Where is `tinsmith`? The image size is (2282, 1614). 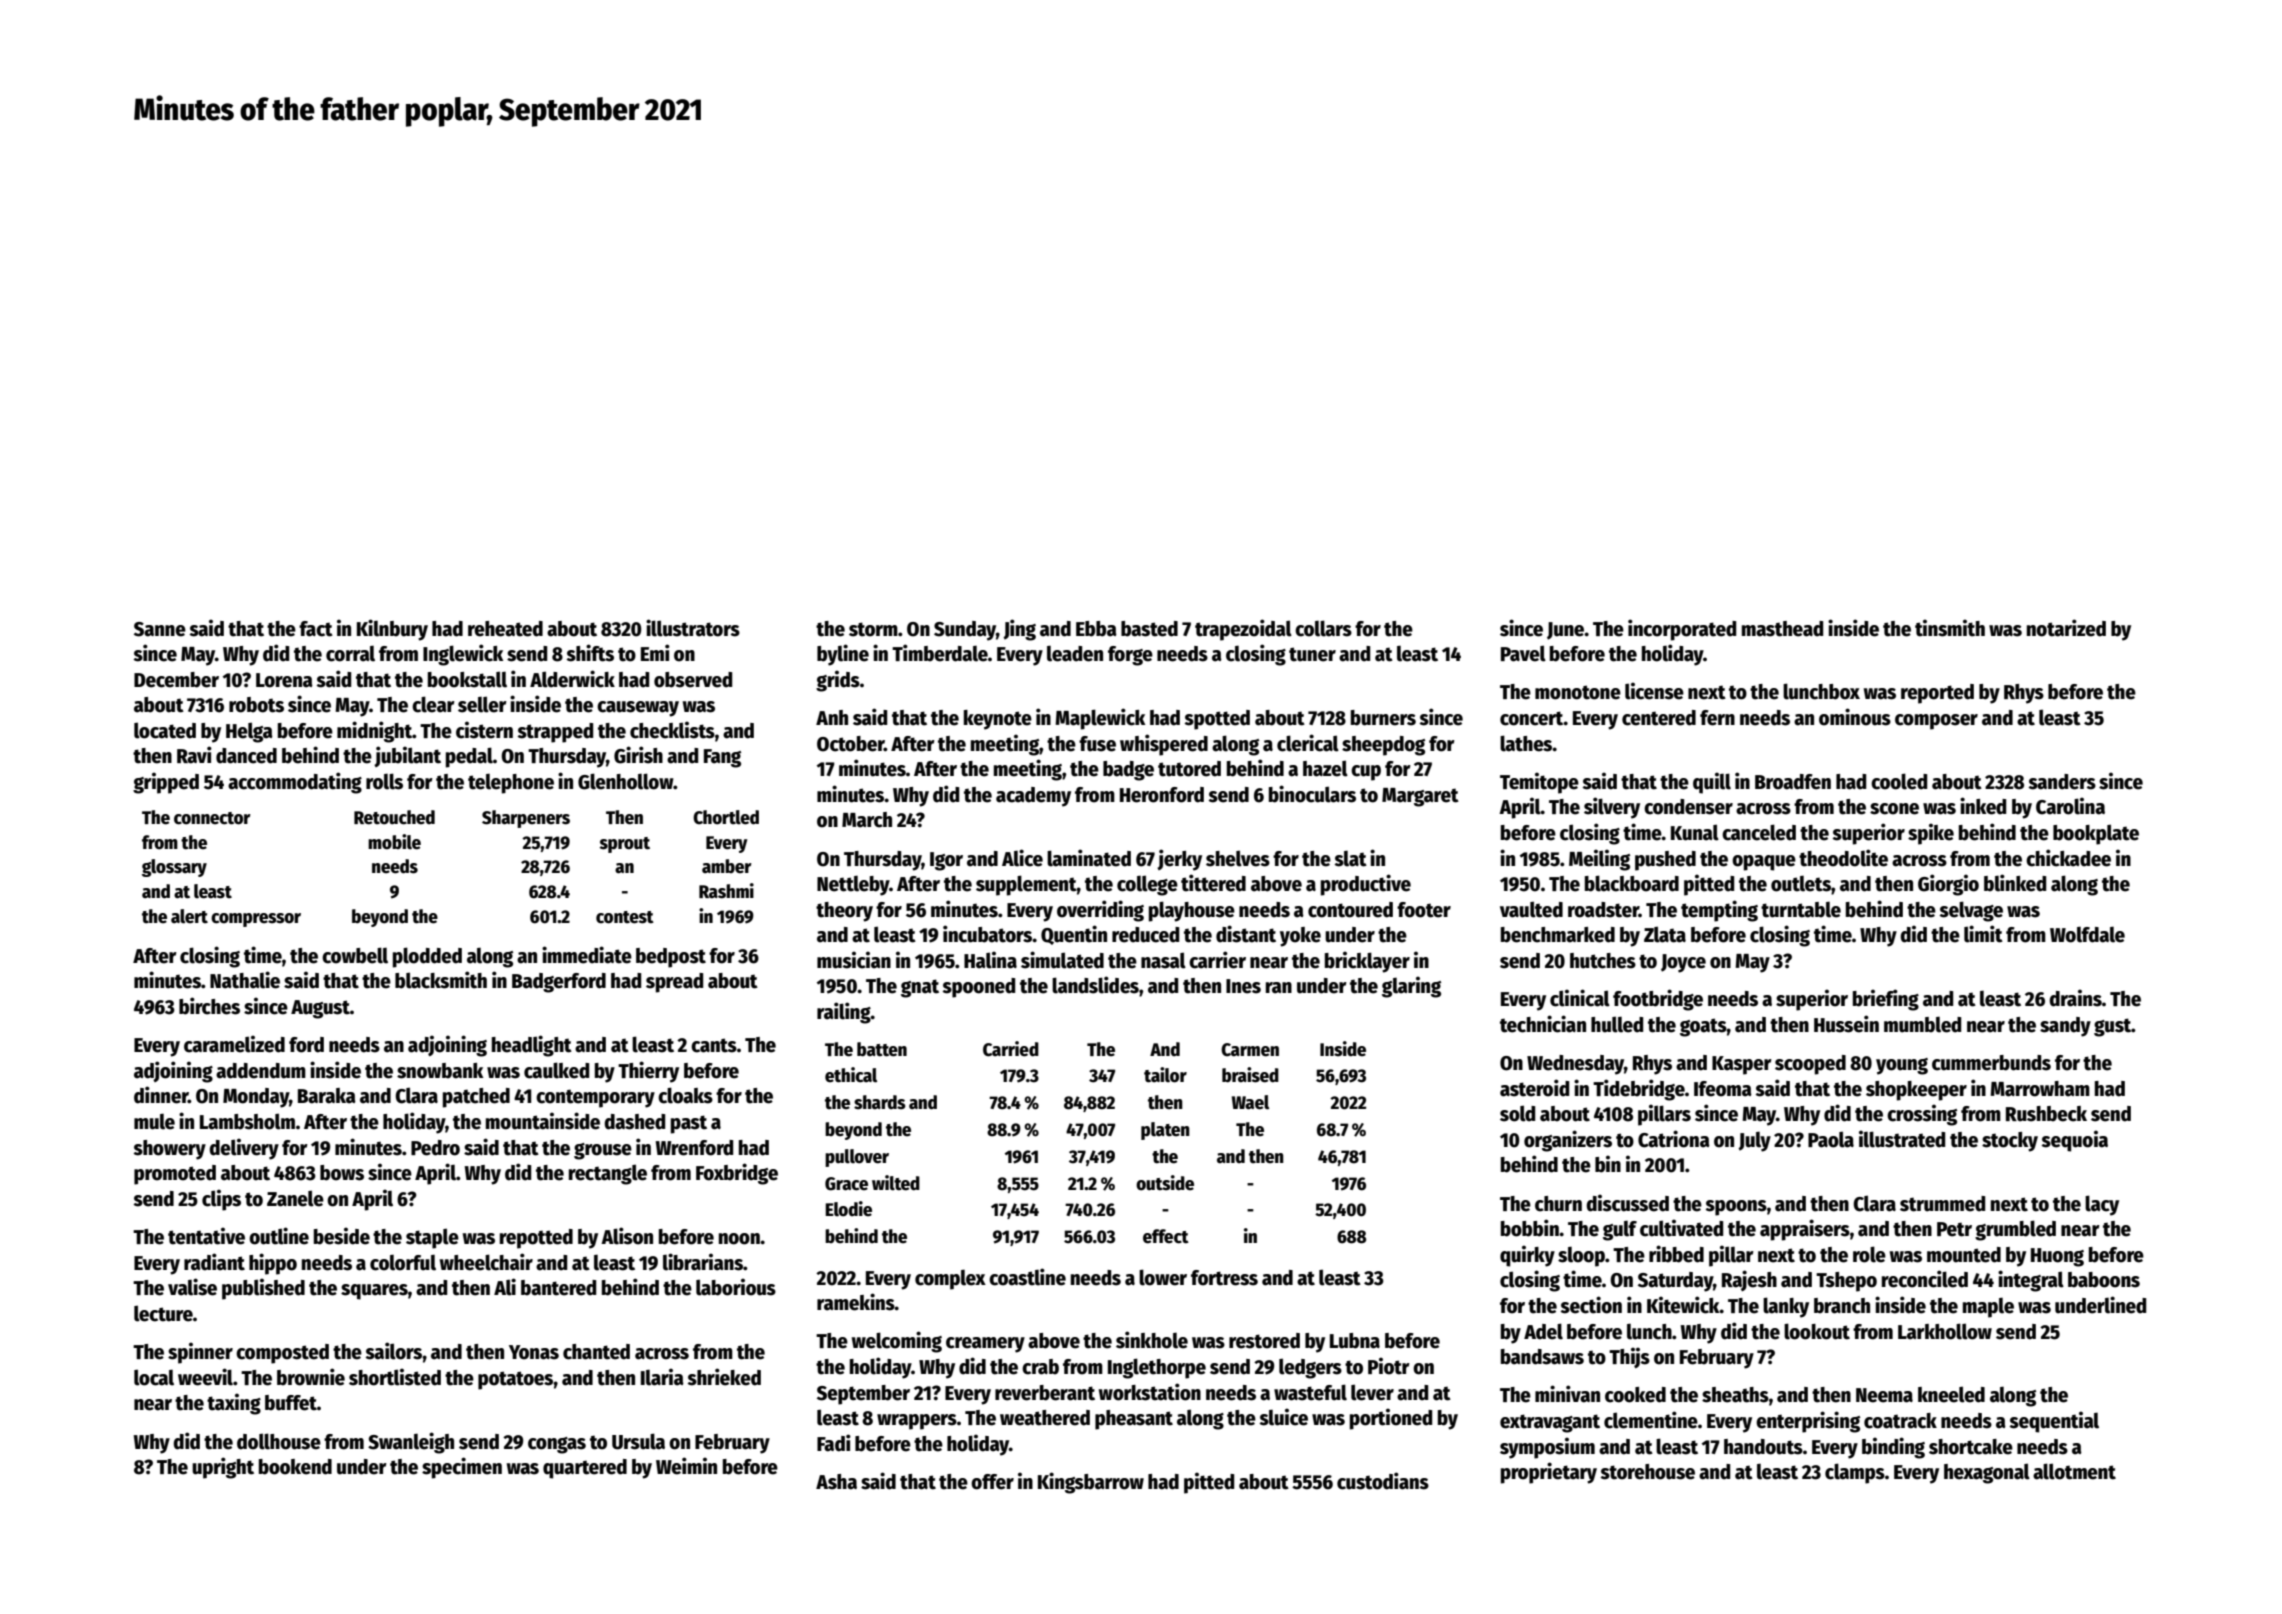 tinsmith is located at coordinates (1950, 628).
